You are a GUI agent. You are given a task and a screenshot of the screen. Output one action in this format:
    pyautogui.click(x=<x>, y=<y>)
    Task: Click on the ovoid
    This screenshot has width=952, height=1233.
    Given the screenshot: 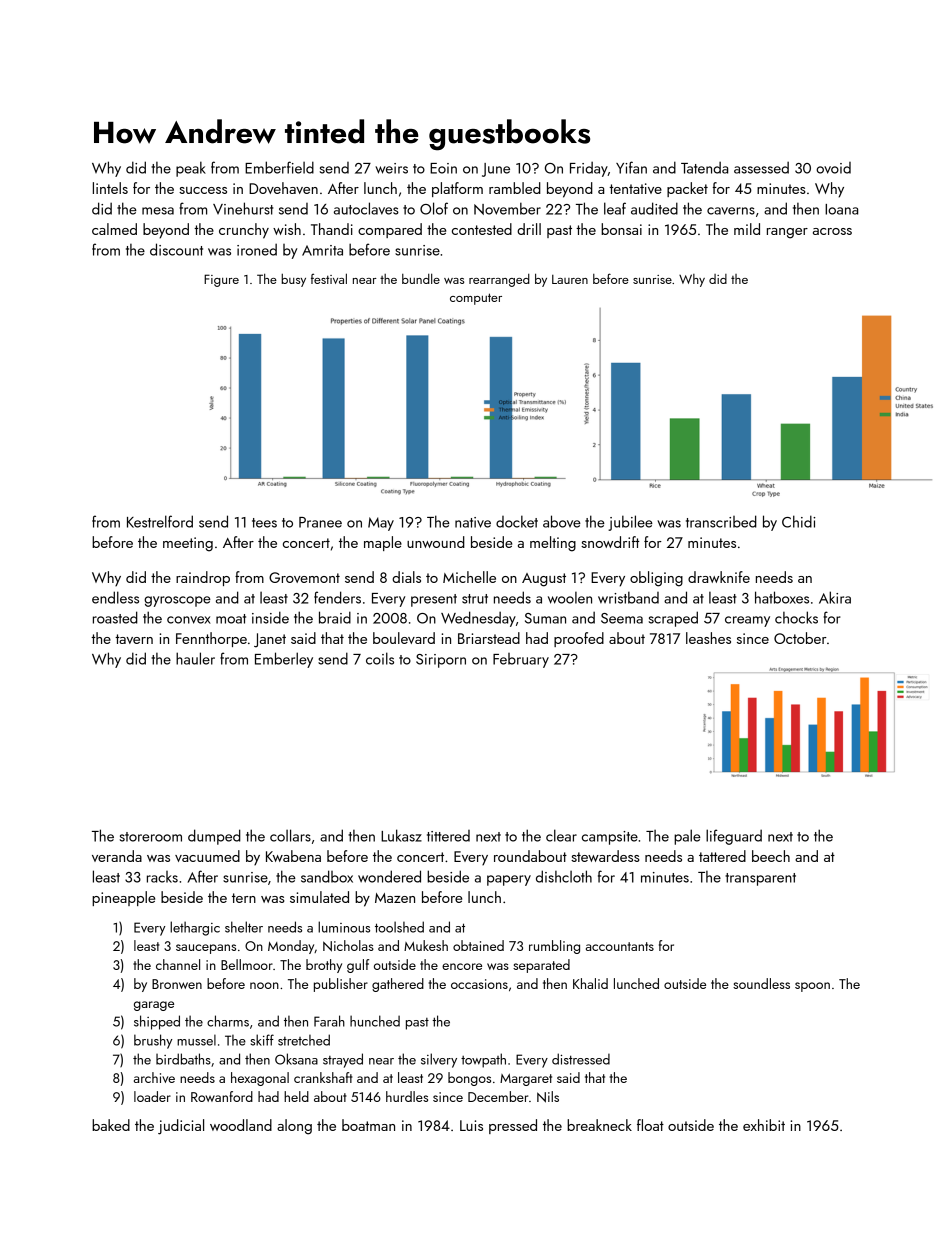 What is the action you would take?
    pyautogui.click(x=833, y=168)
